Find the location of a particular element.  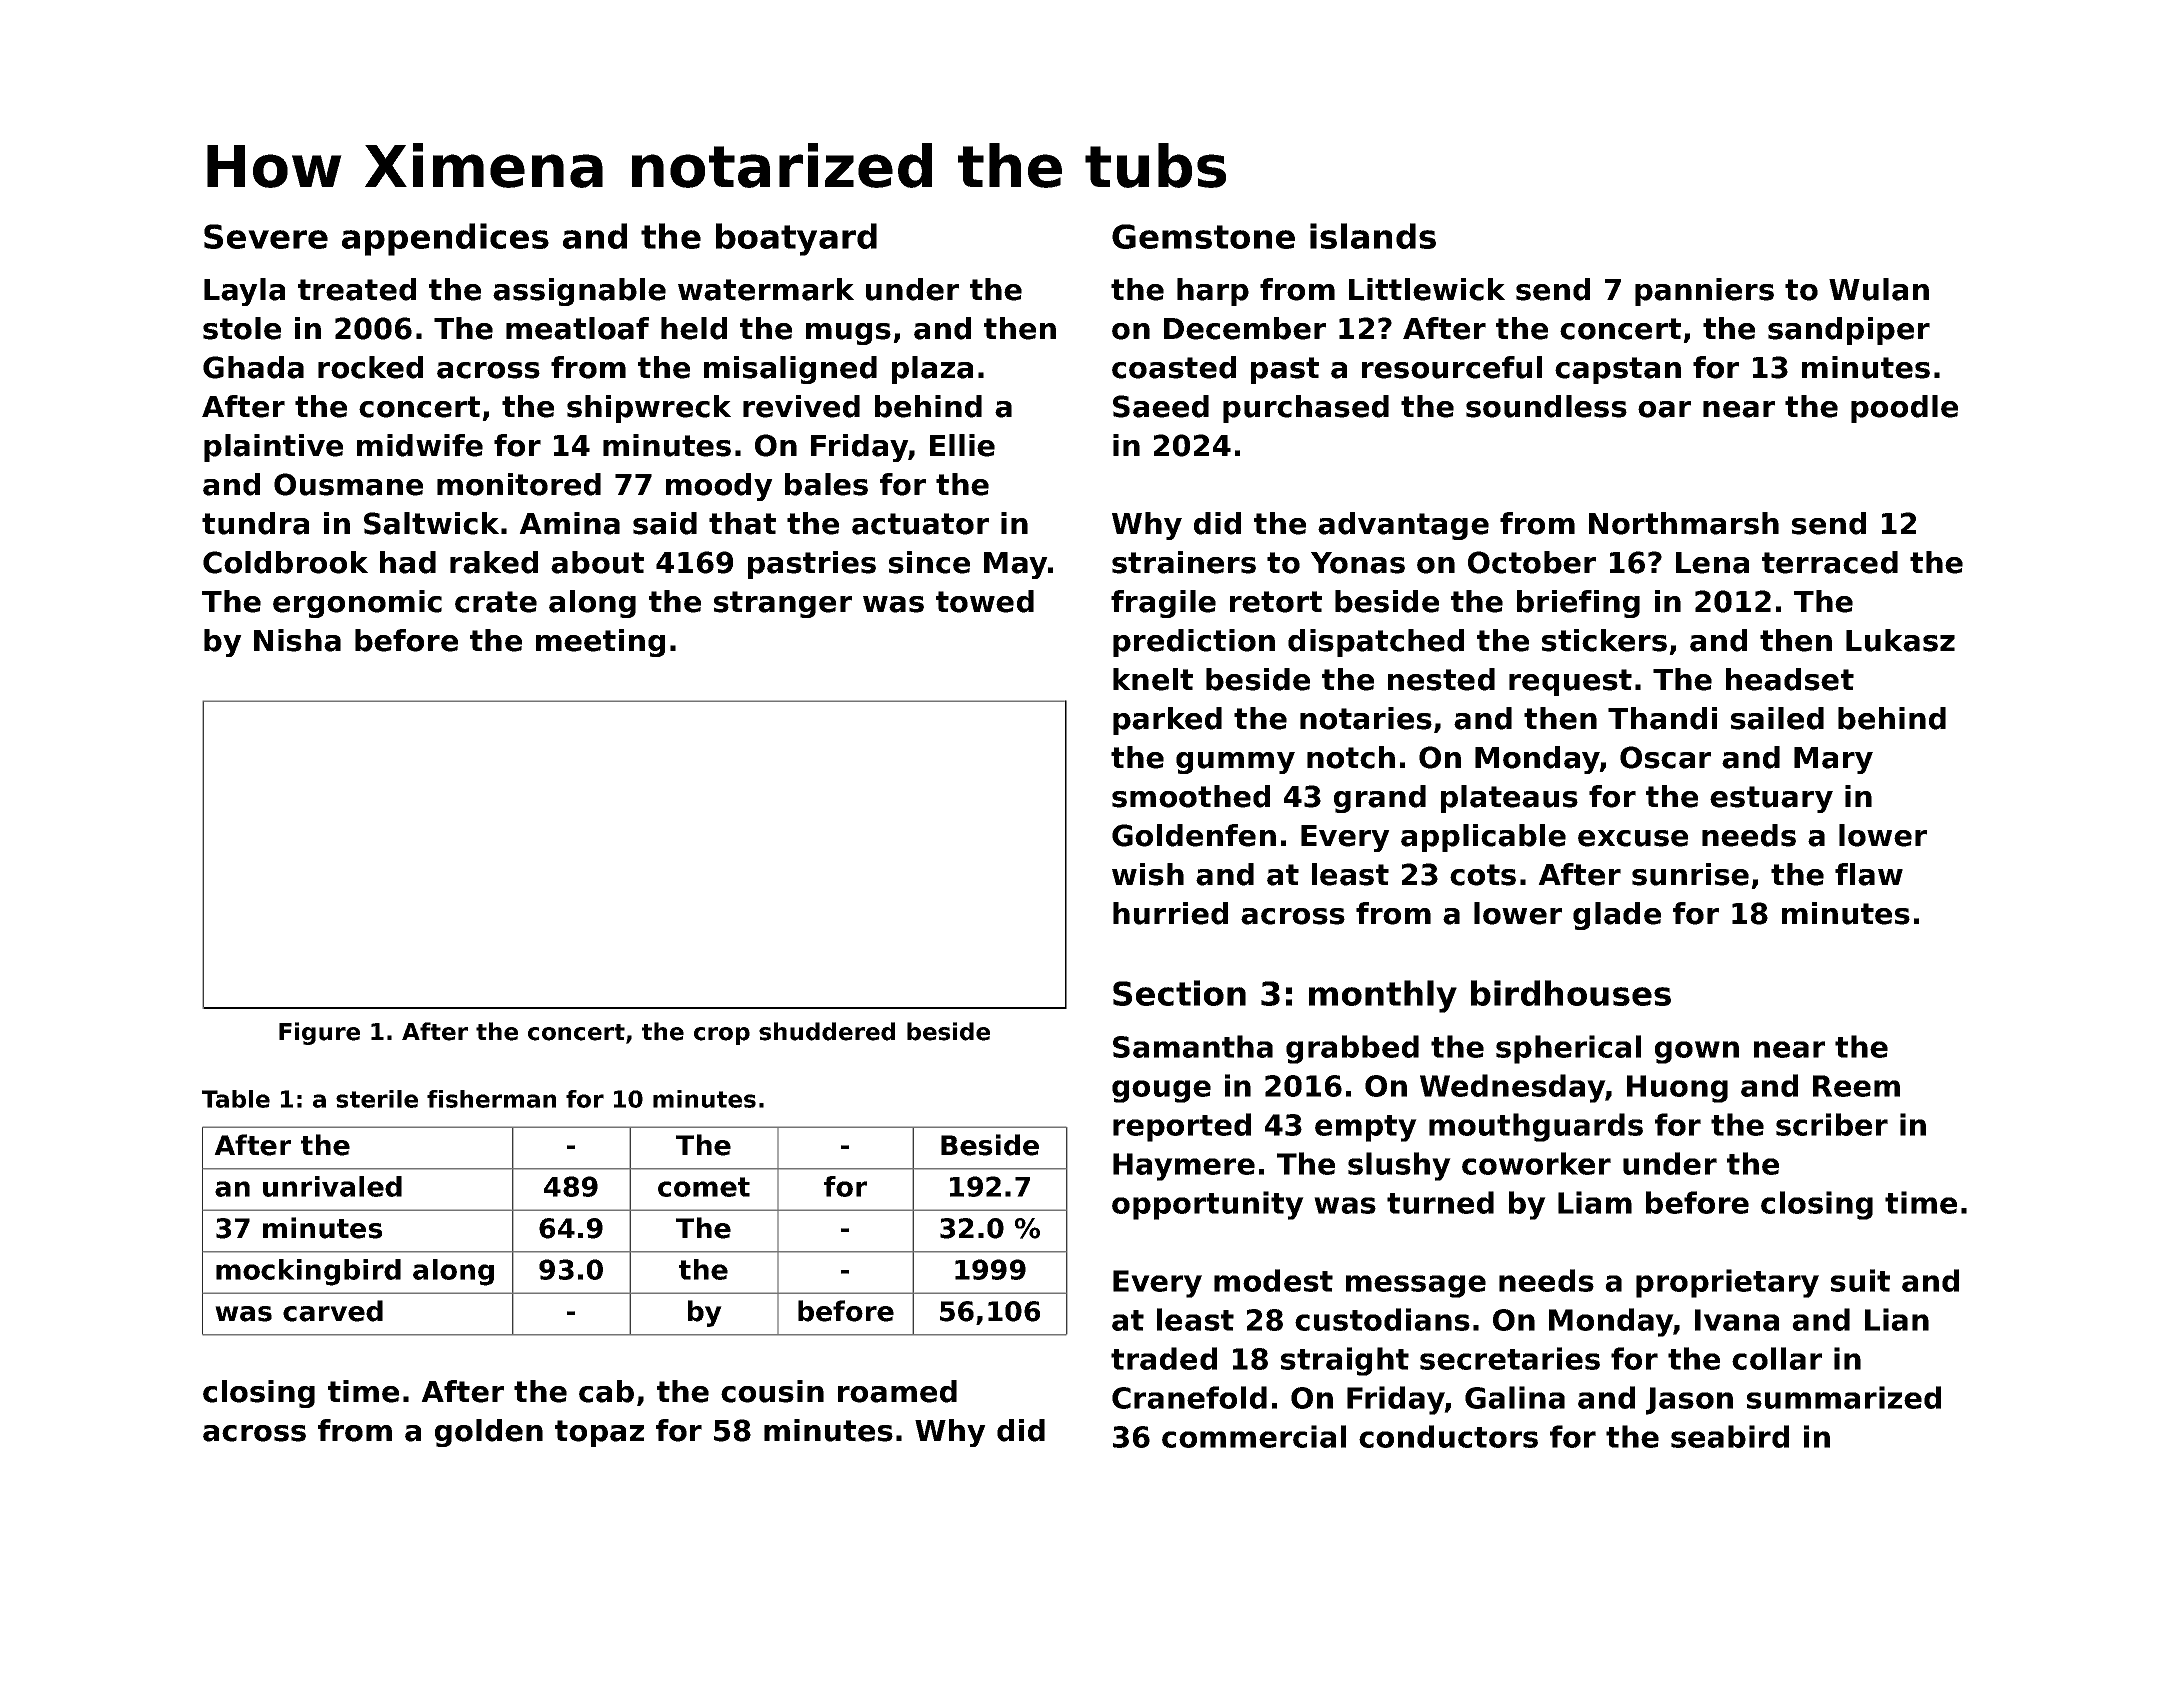

Jason is located at coordinates (1689, 1401).
